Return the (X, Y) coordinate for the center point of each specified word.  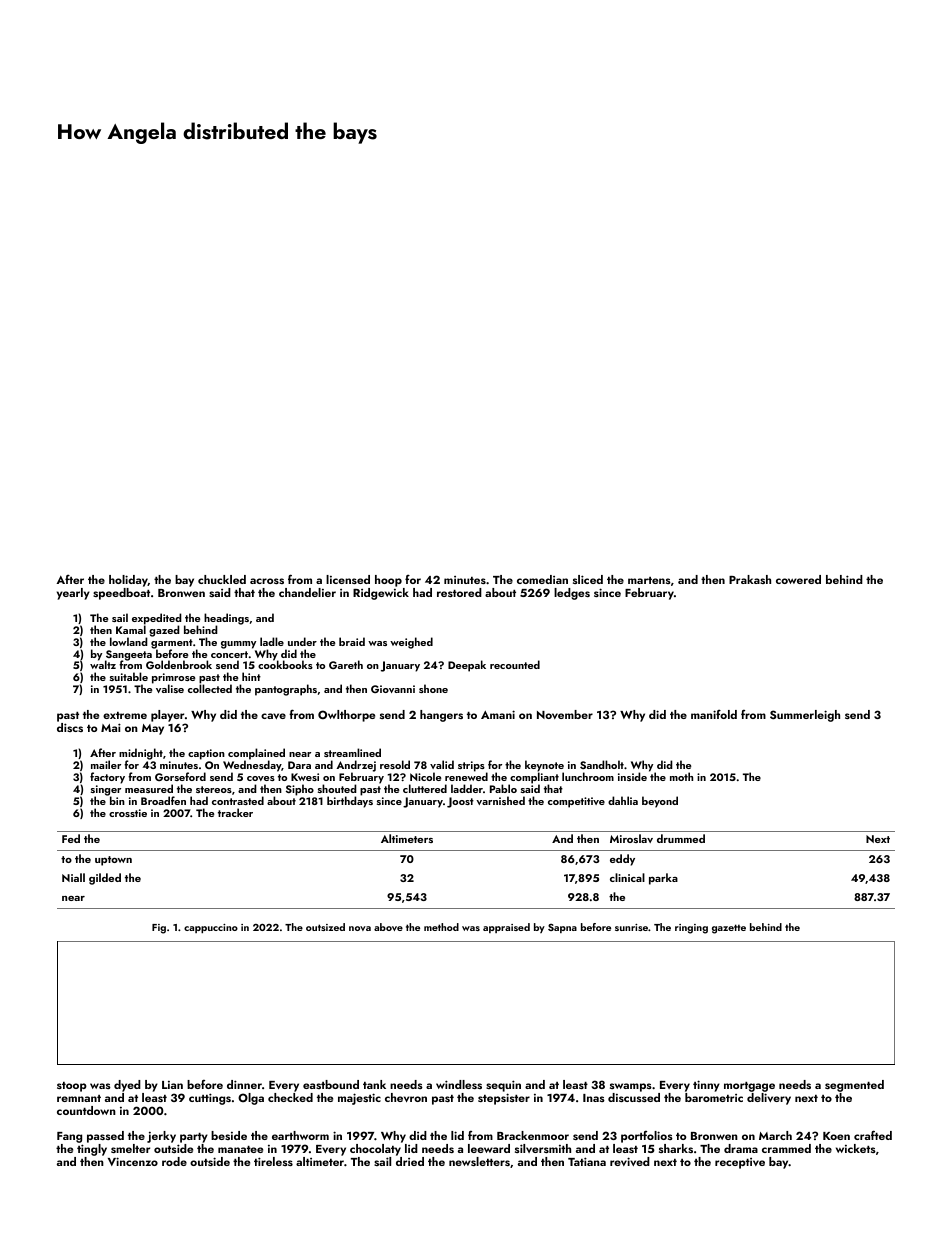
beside (229, 1135)
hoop (388, 581)
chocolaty (375, 1150)
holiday (128, 581)
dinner (244, 1084)
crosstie (128, 813)
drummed (681, 838)
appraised (506, 928)
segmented (854, 1086)
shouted (337, 788)
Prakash (750, 579)
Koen (836, 1136)
